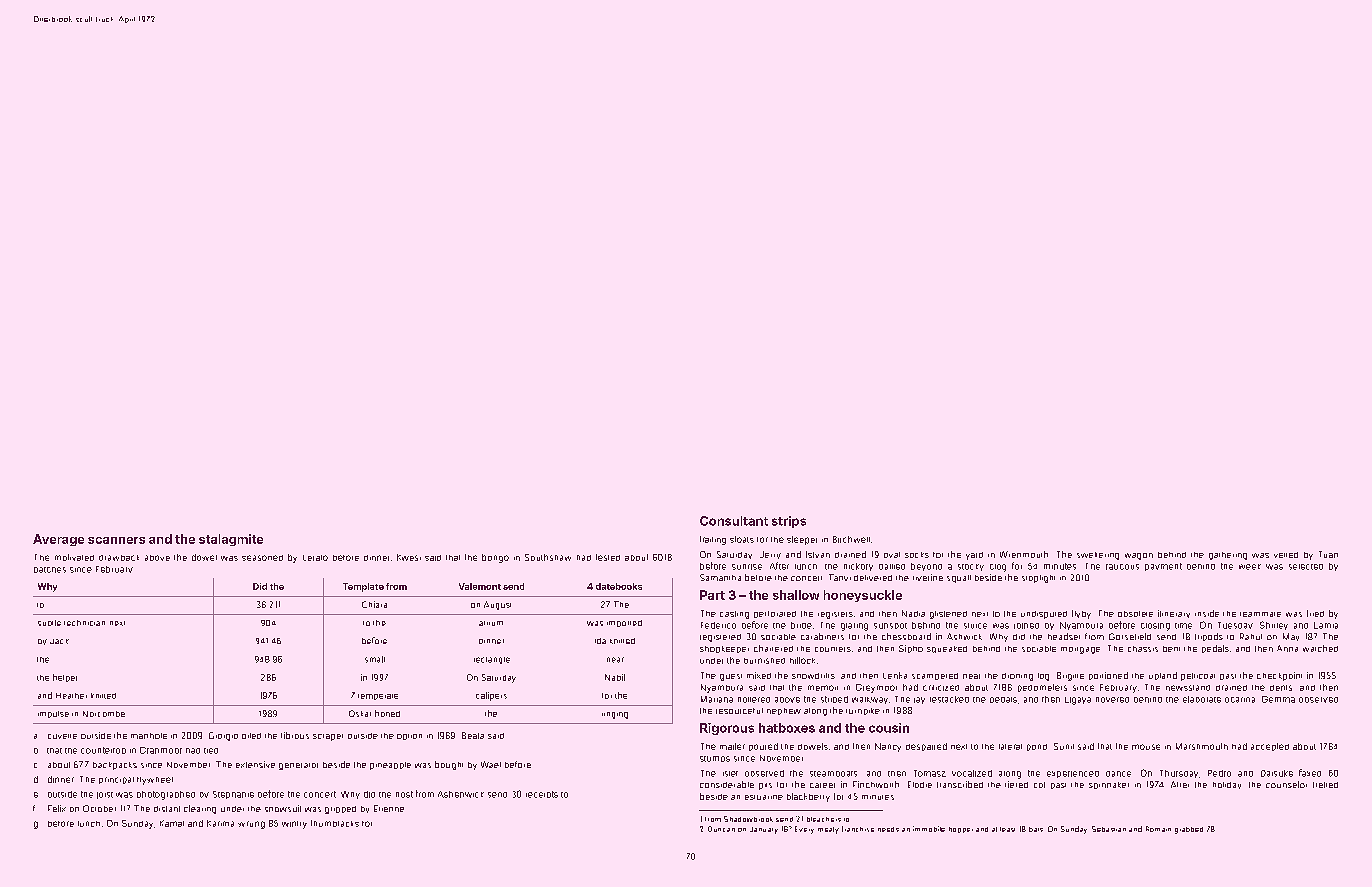  I want to click on needs, so click(888, 829).
